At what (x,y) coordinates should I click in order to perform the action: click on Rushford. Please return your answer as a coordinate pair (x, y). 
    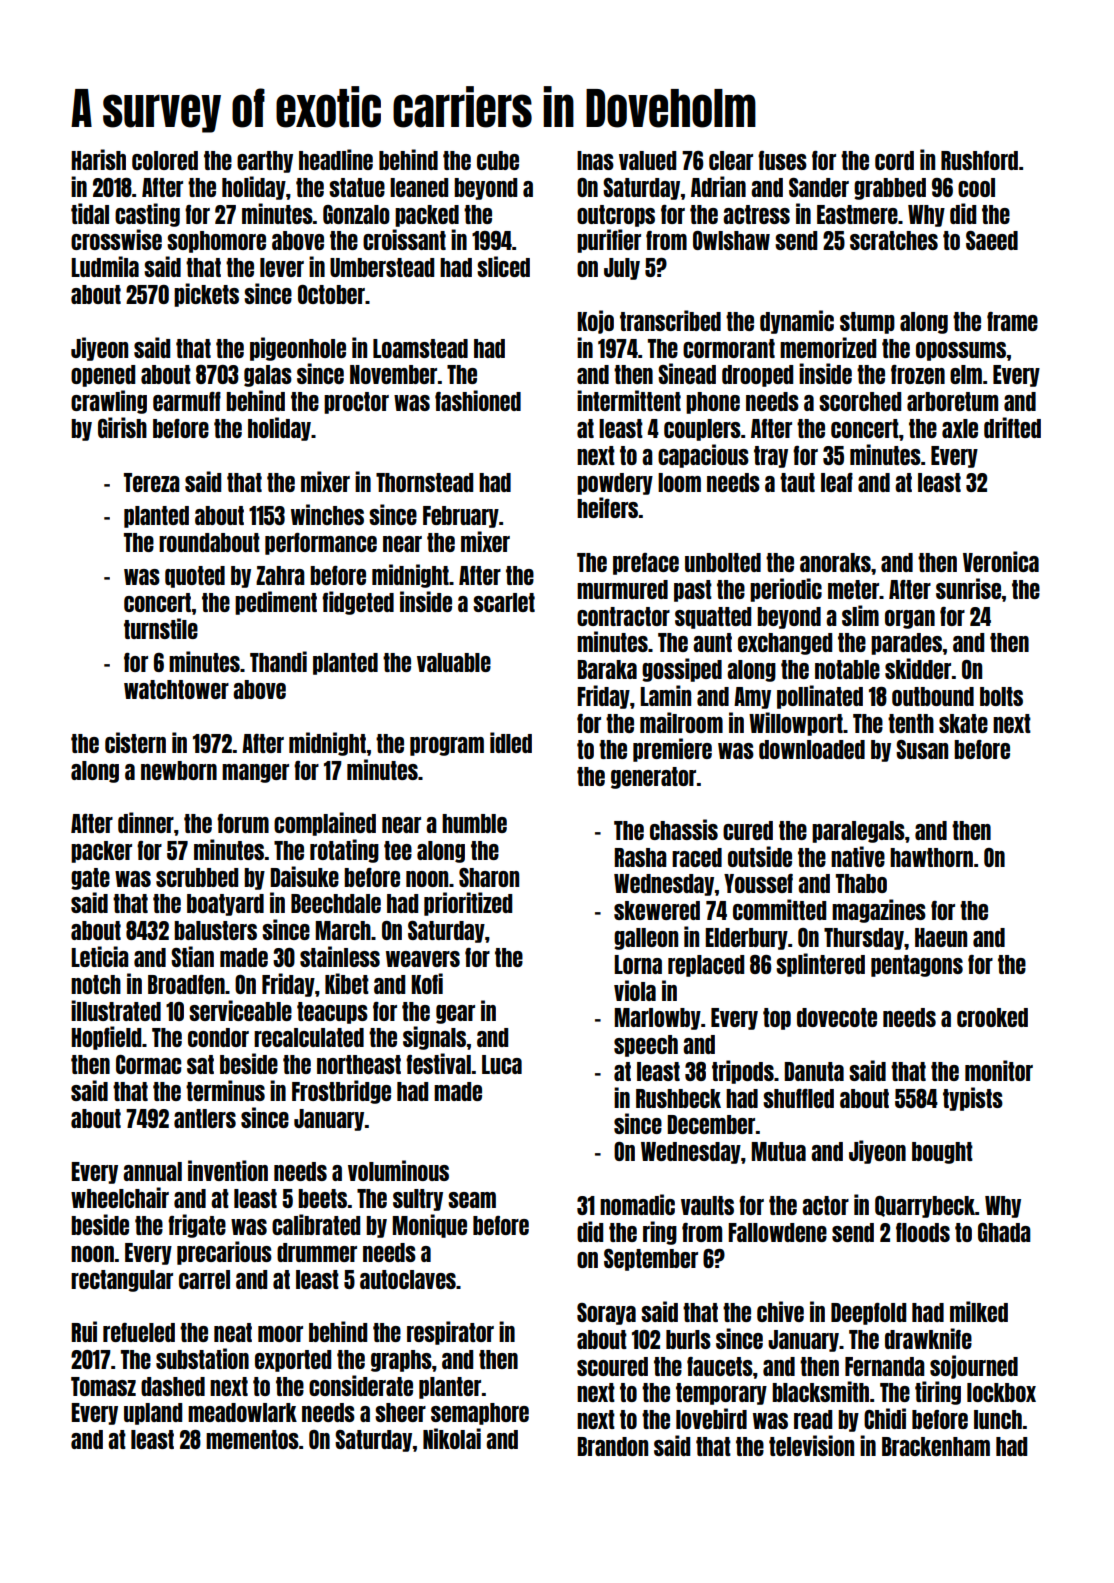
    Looking at the image, I should click on (979, 160).
